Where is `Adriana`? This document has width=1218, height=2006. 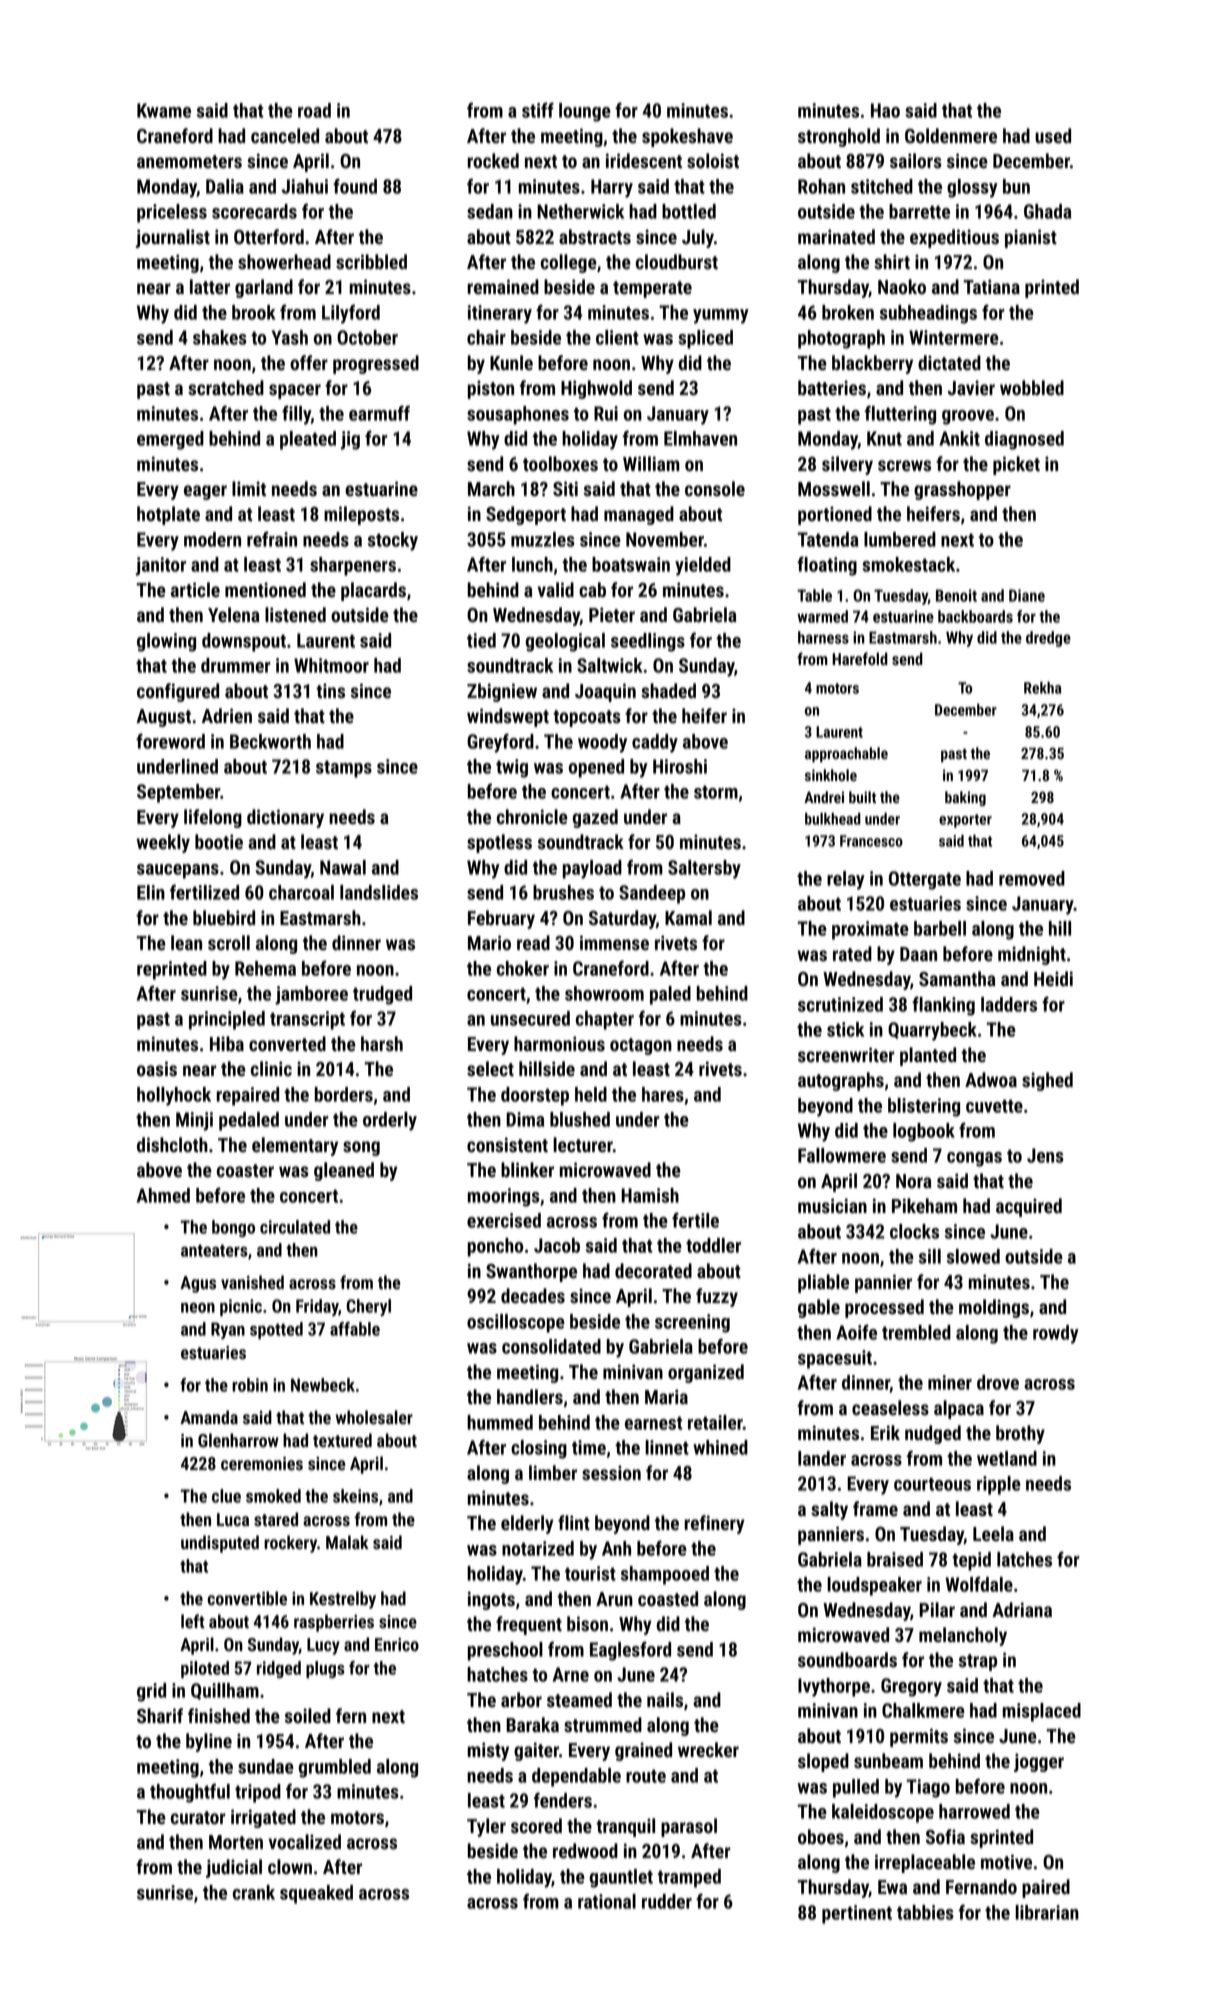
Adriana is located at coordinates (1022, 1610).
